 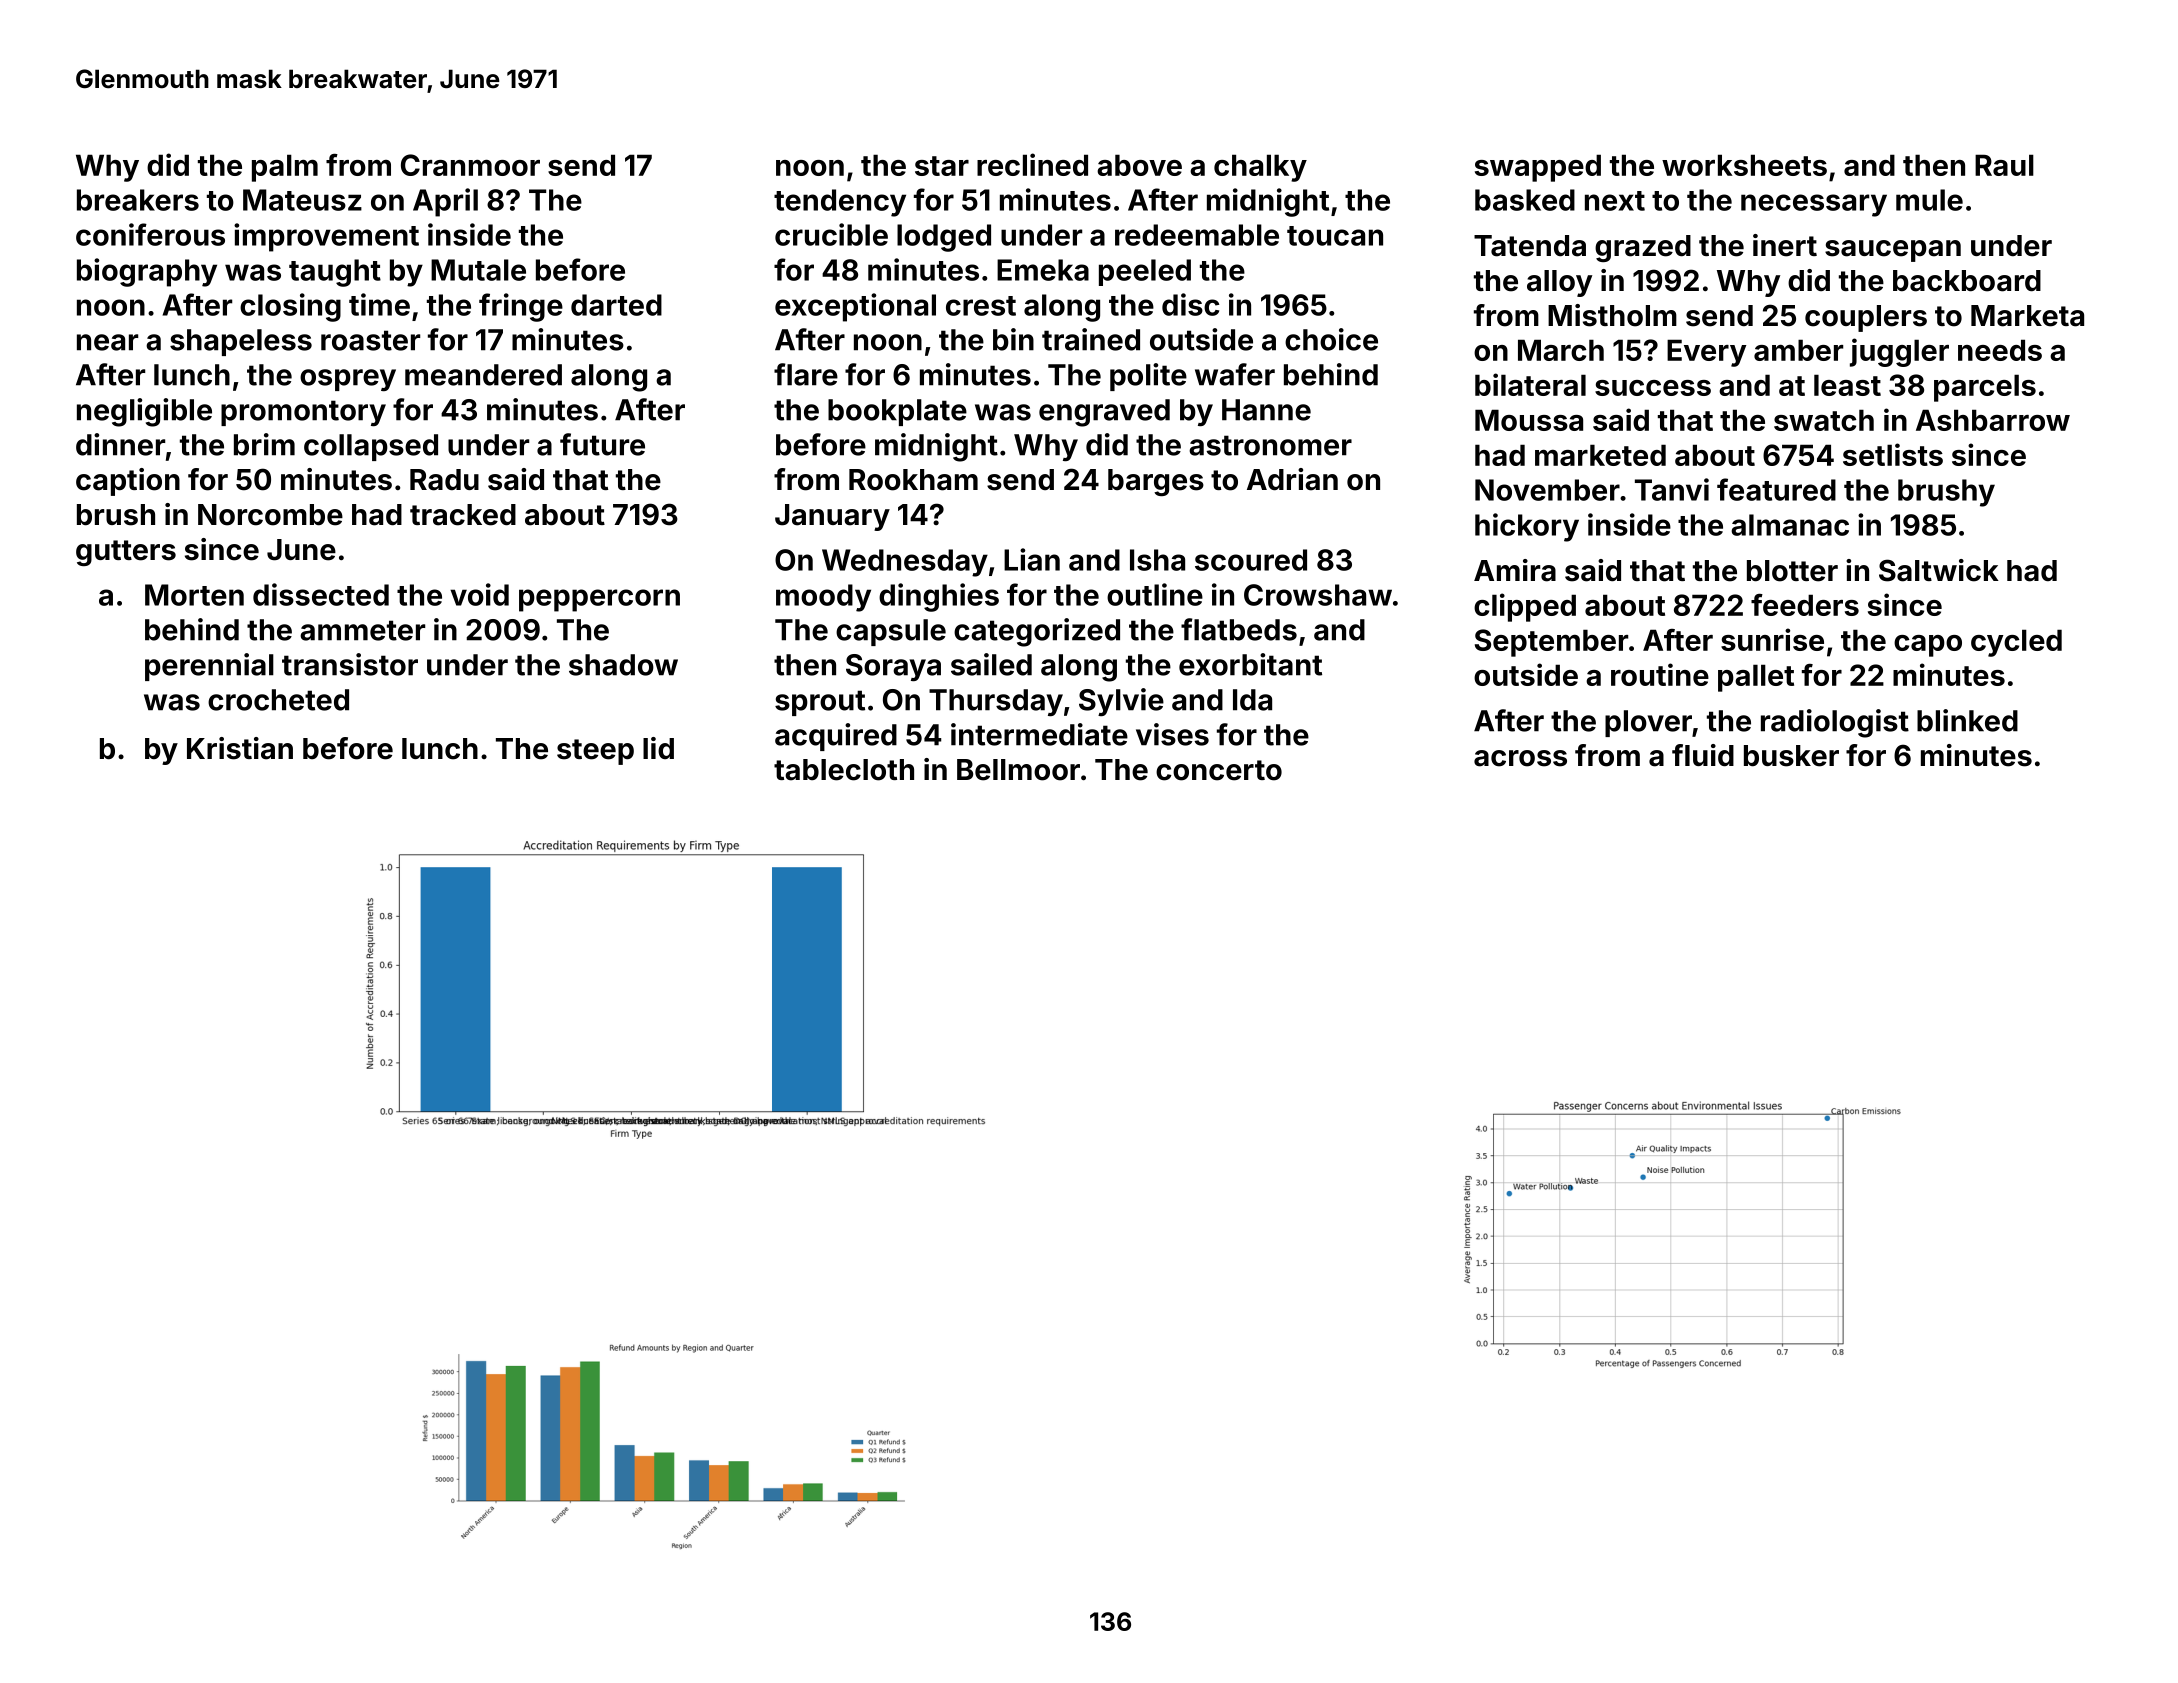 I want to click on lodged, so click(x=944, y=238).
